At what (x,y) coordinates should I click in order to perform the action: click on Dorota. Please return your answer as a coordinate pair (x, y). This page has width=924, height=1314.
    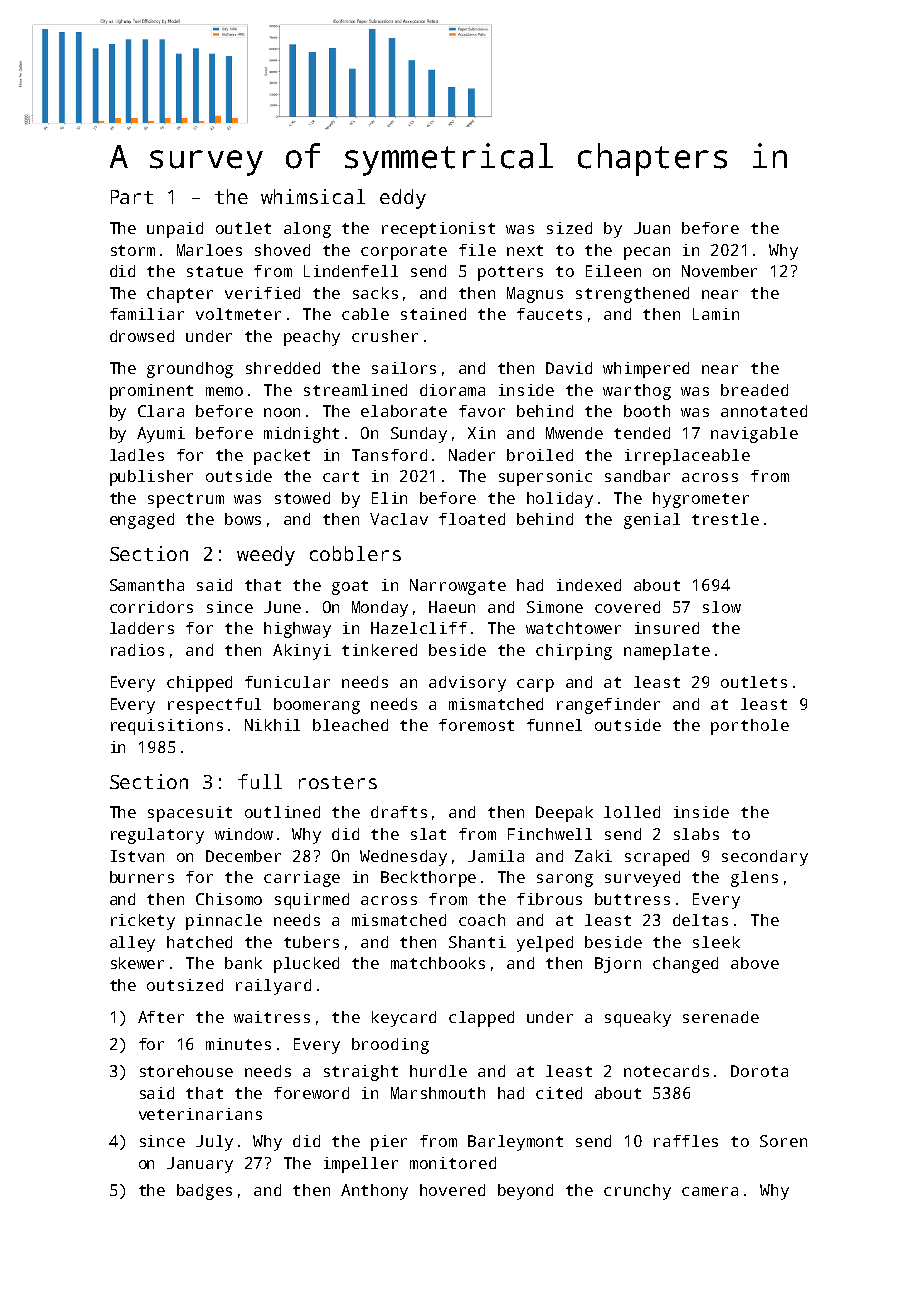
    Looking at the image, I should click on (759, 1071).
